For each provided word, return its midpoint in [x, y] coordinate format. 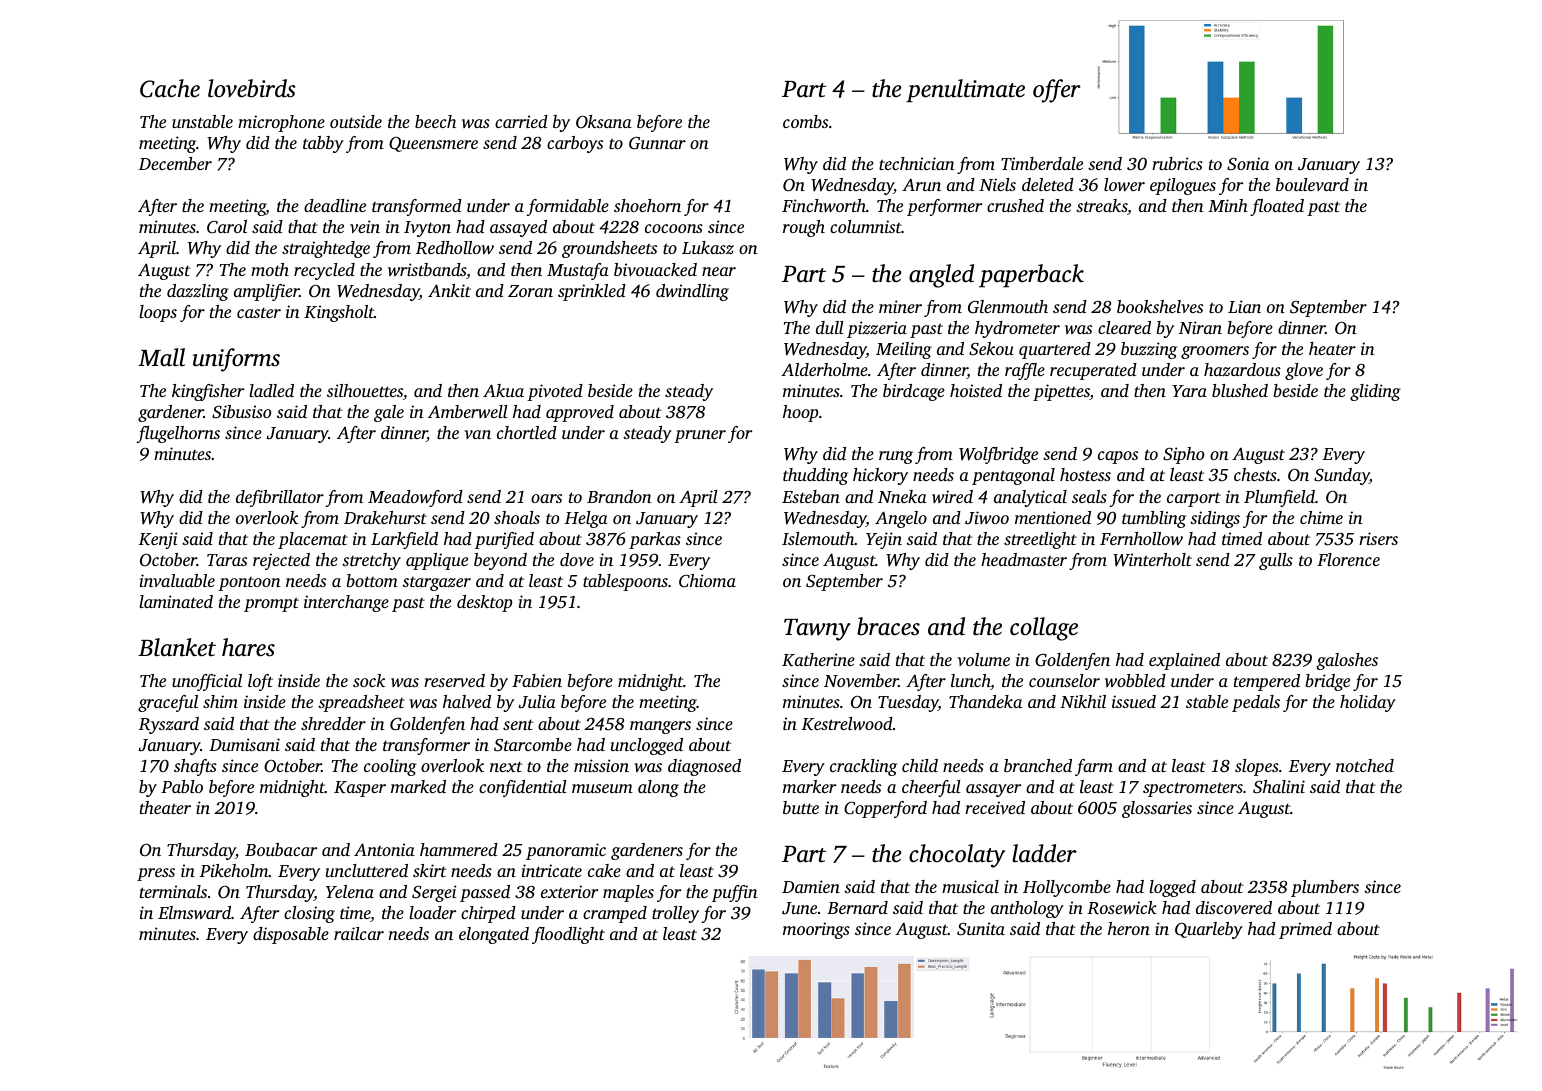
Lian [1244, 306]
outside [356, 121]
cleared [1124, 327]
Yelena [350, 891]
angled [941, 276]
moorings [816, 930]
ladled [271, 390]
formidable [568, 207]
